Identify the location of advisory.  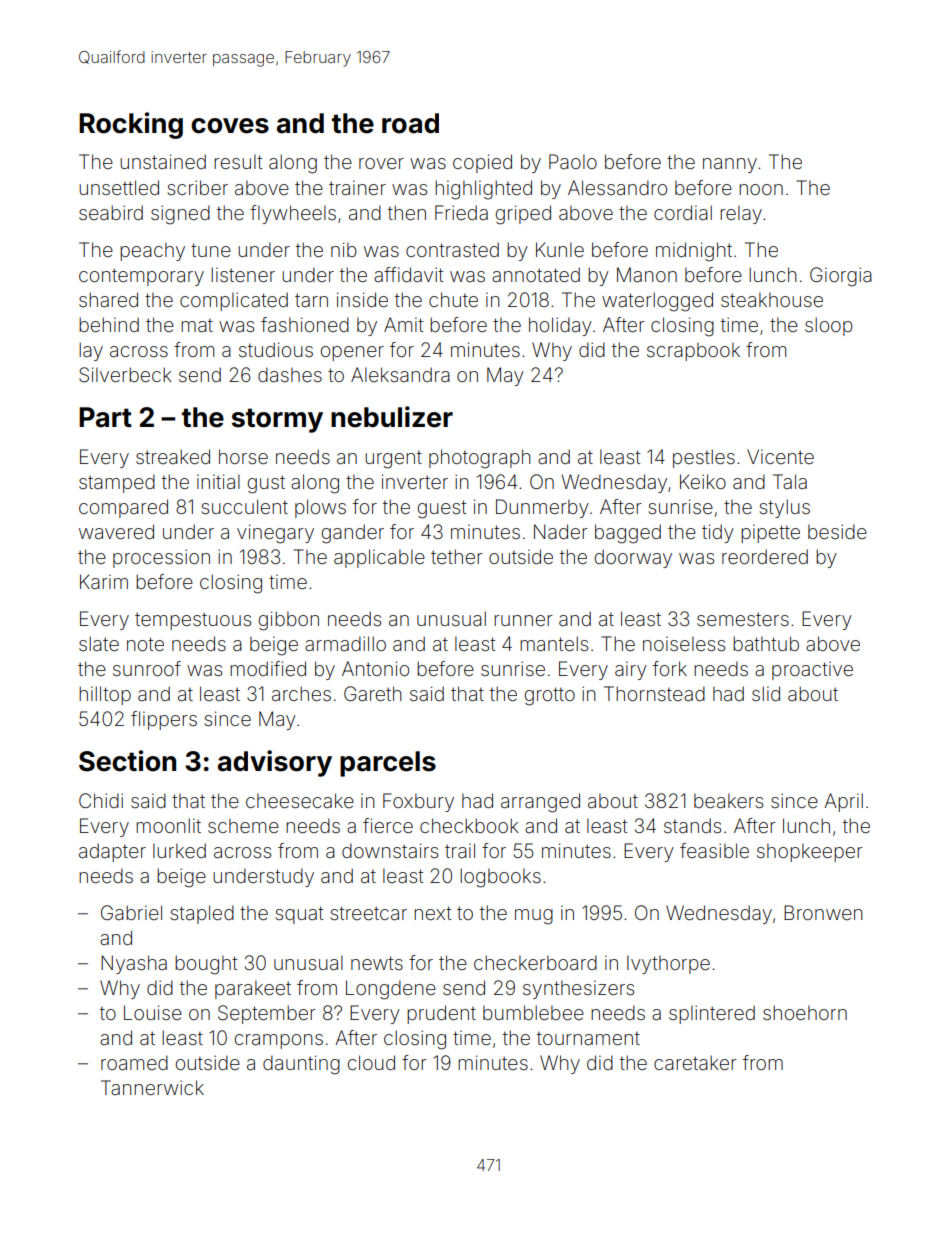
(275, 763).
